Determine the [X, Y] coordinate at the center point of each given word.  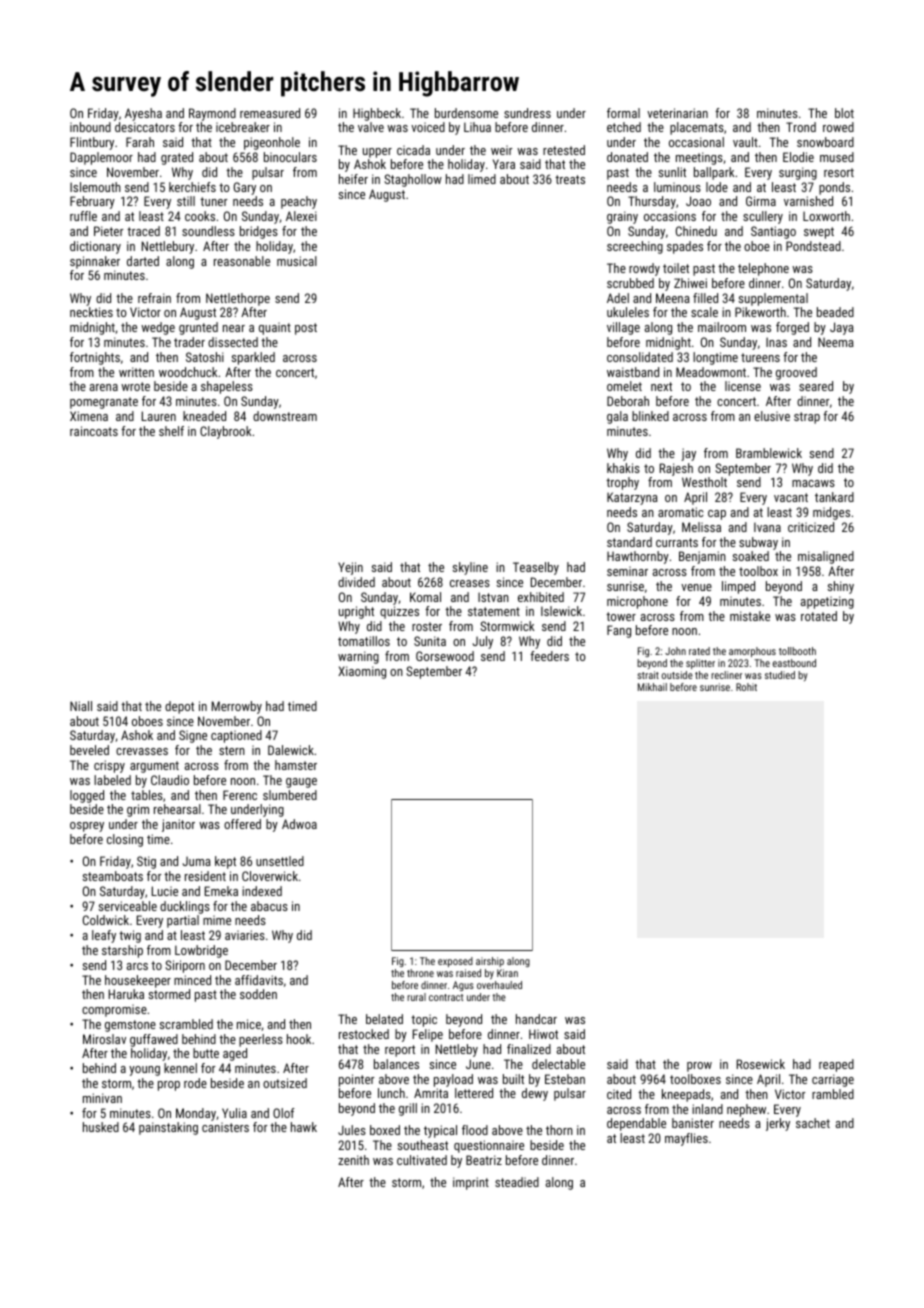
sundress [527, 113]
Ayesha [143, 114]
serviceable [128, 906]
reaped [836, 1065]
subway [758, 543]
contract [446, 997]
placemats [697, 128]
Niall [81, 706]
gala [617, 417]
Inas [776, 342]
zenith [353, 1160]
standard [629, 542]
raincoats [94, 431]
